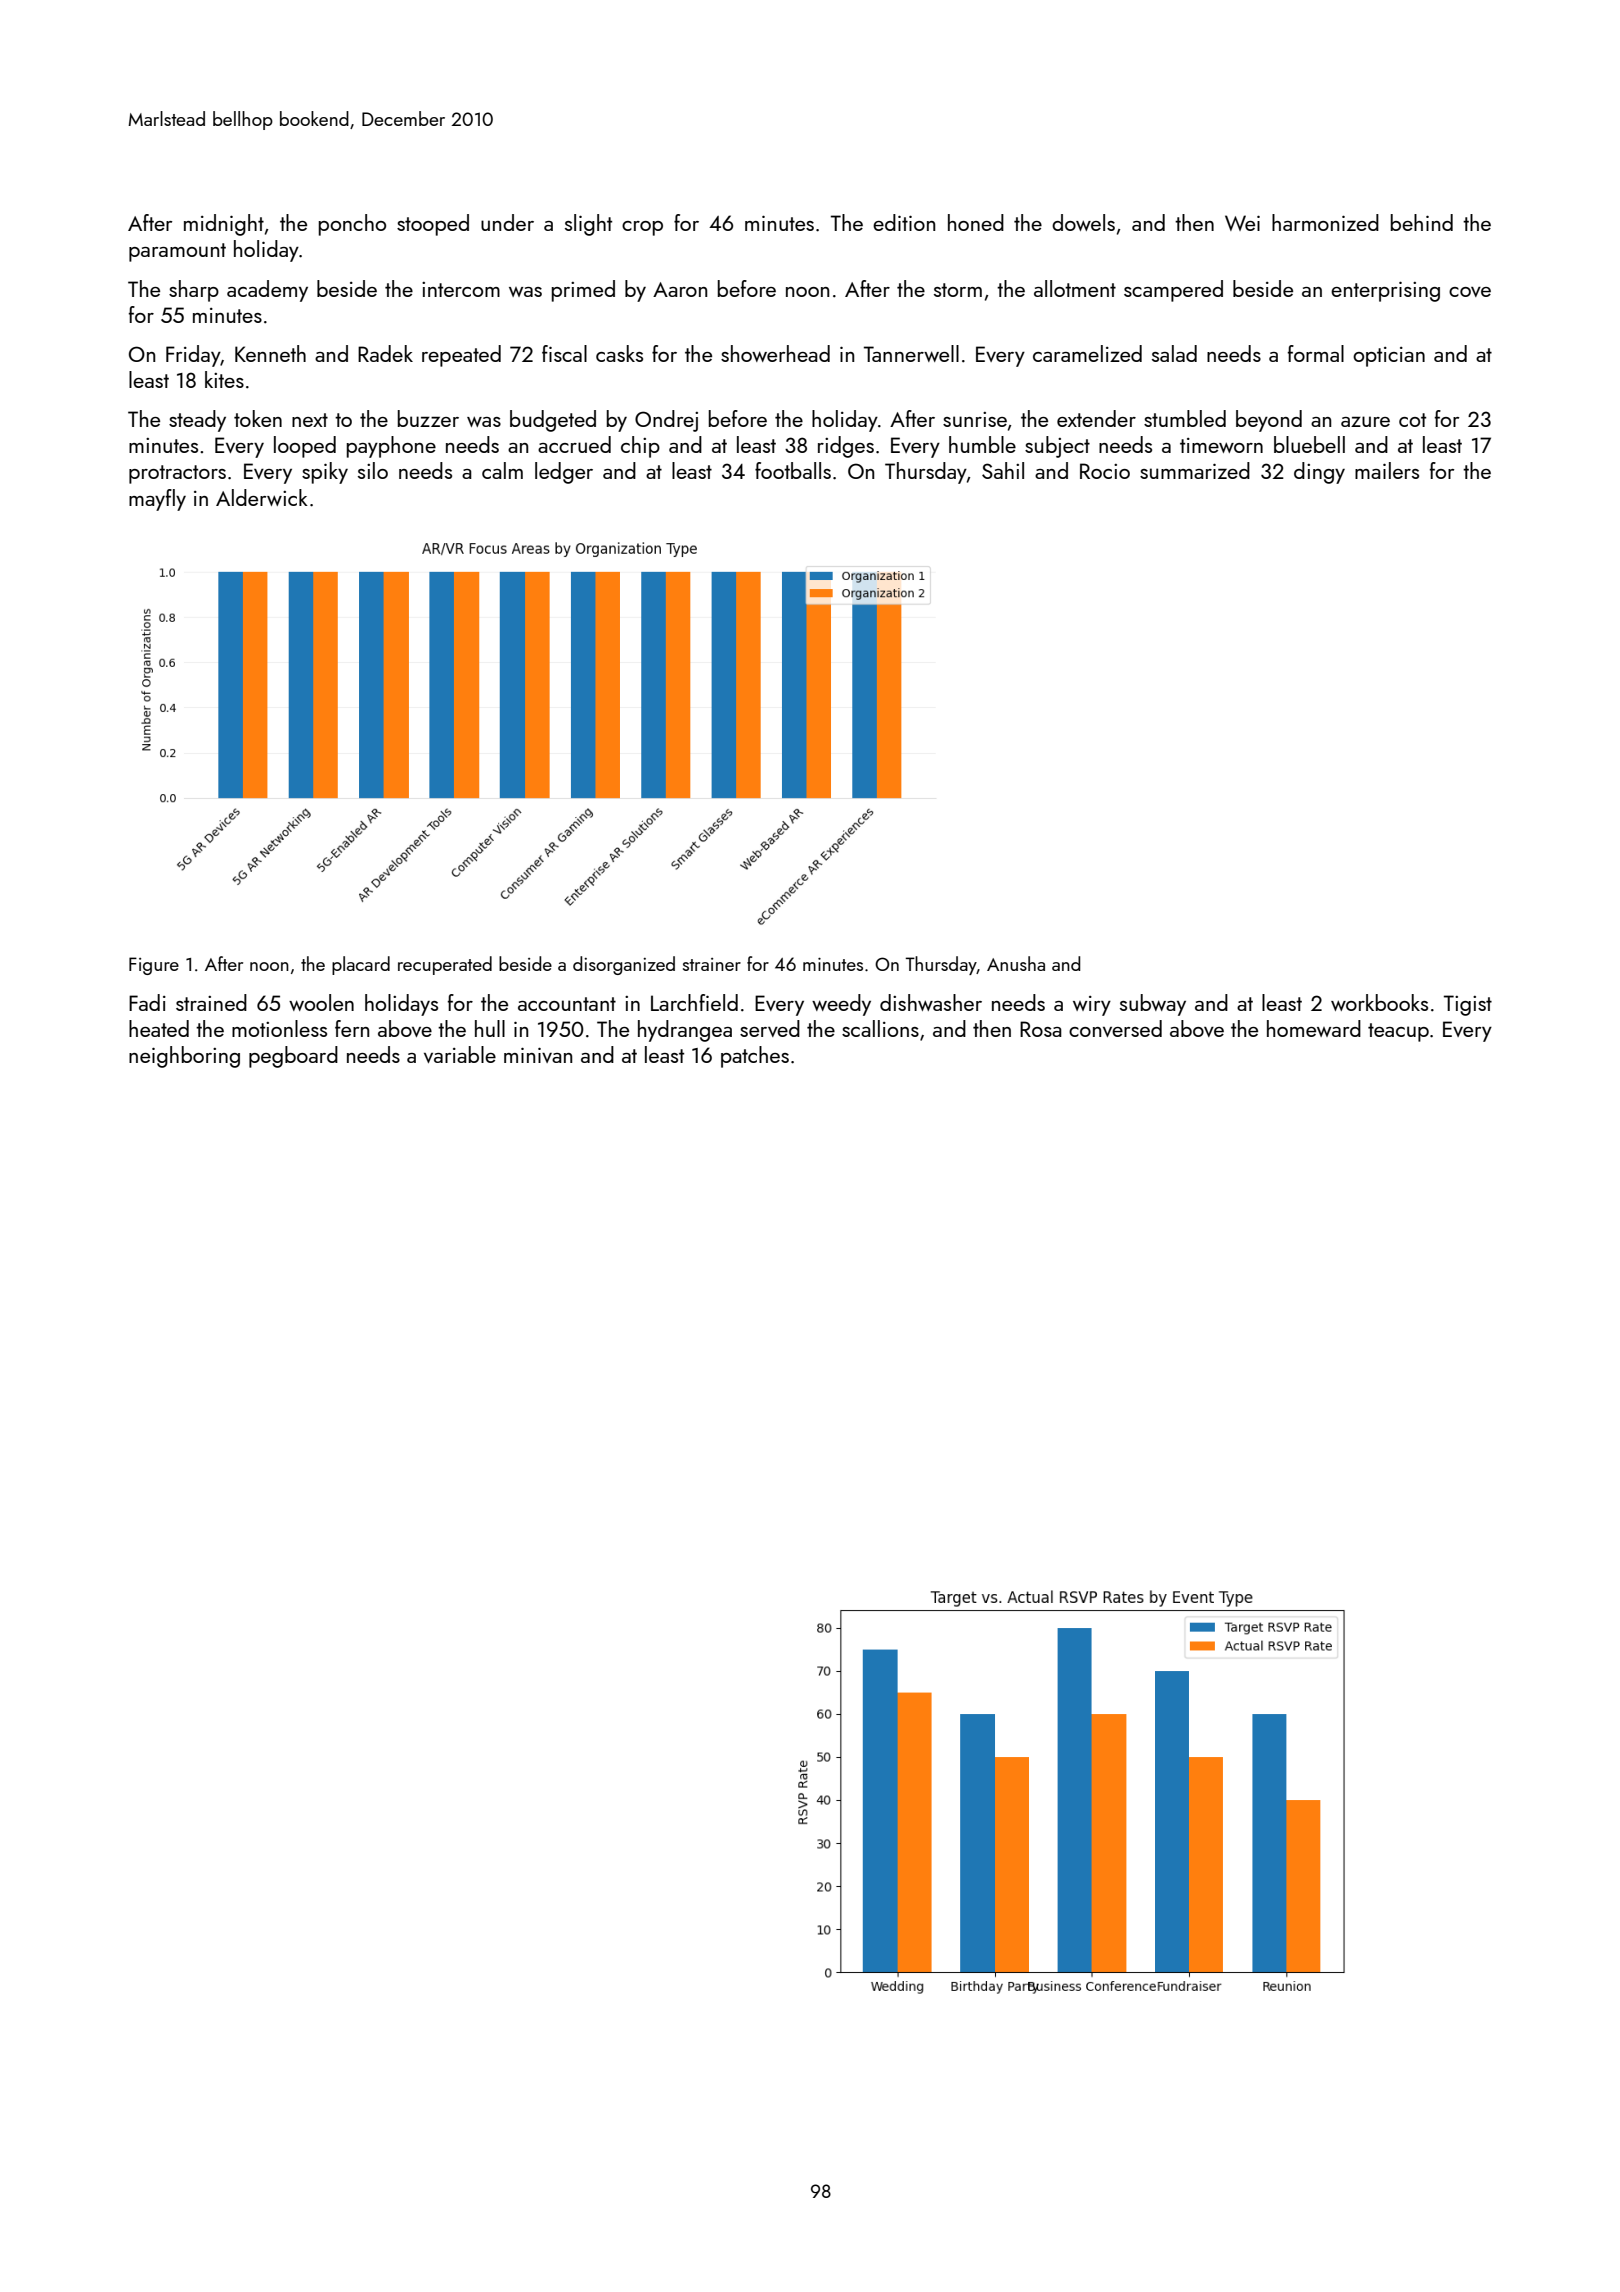 The image size is (1620, 2292). Describe the element at coordinates (1173, 291) in the document. I see `scampered` at that location.
